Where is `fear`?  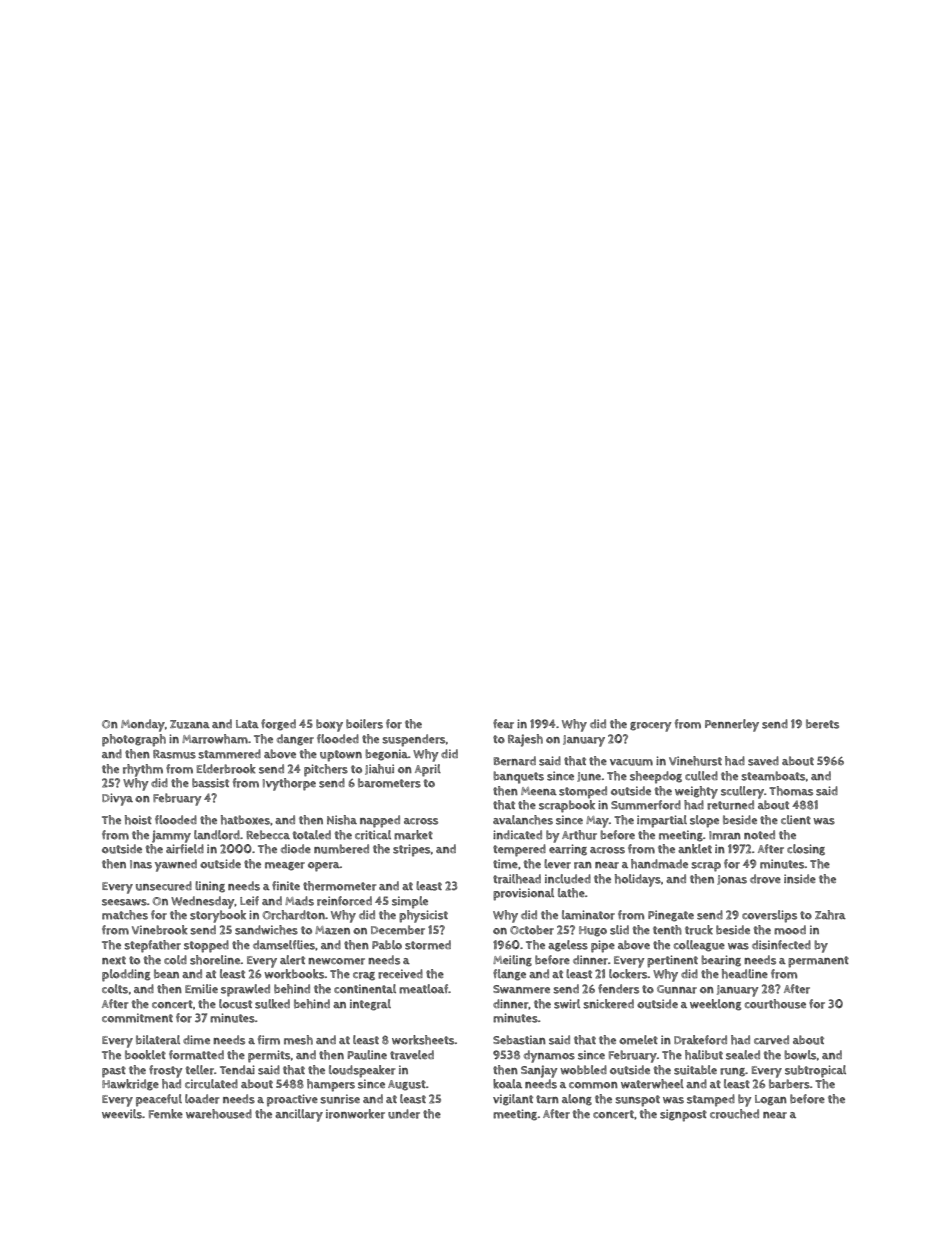
fear is located at coordinates (503, 724).
